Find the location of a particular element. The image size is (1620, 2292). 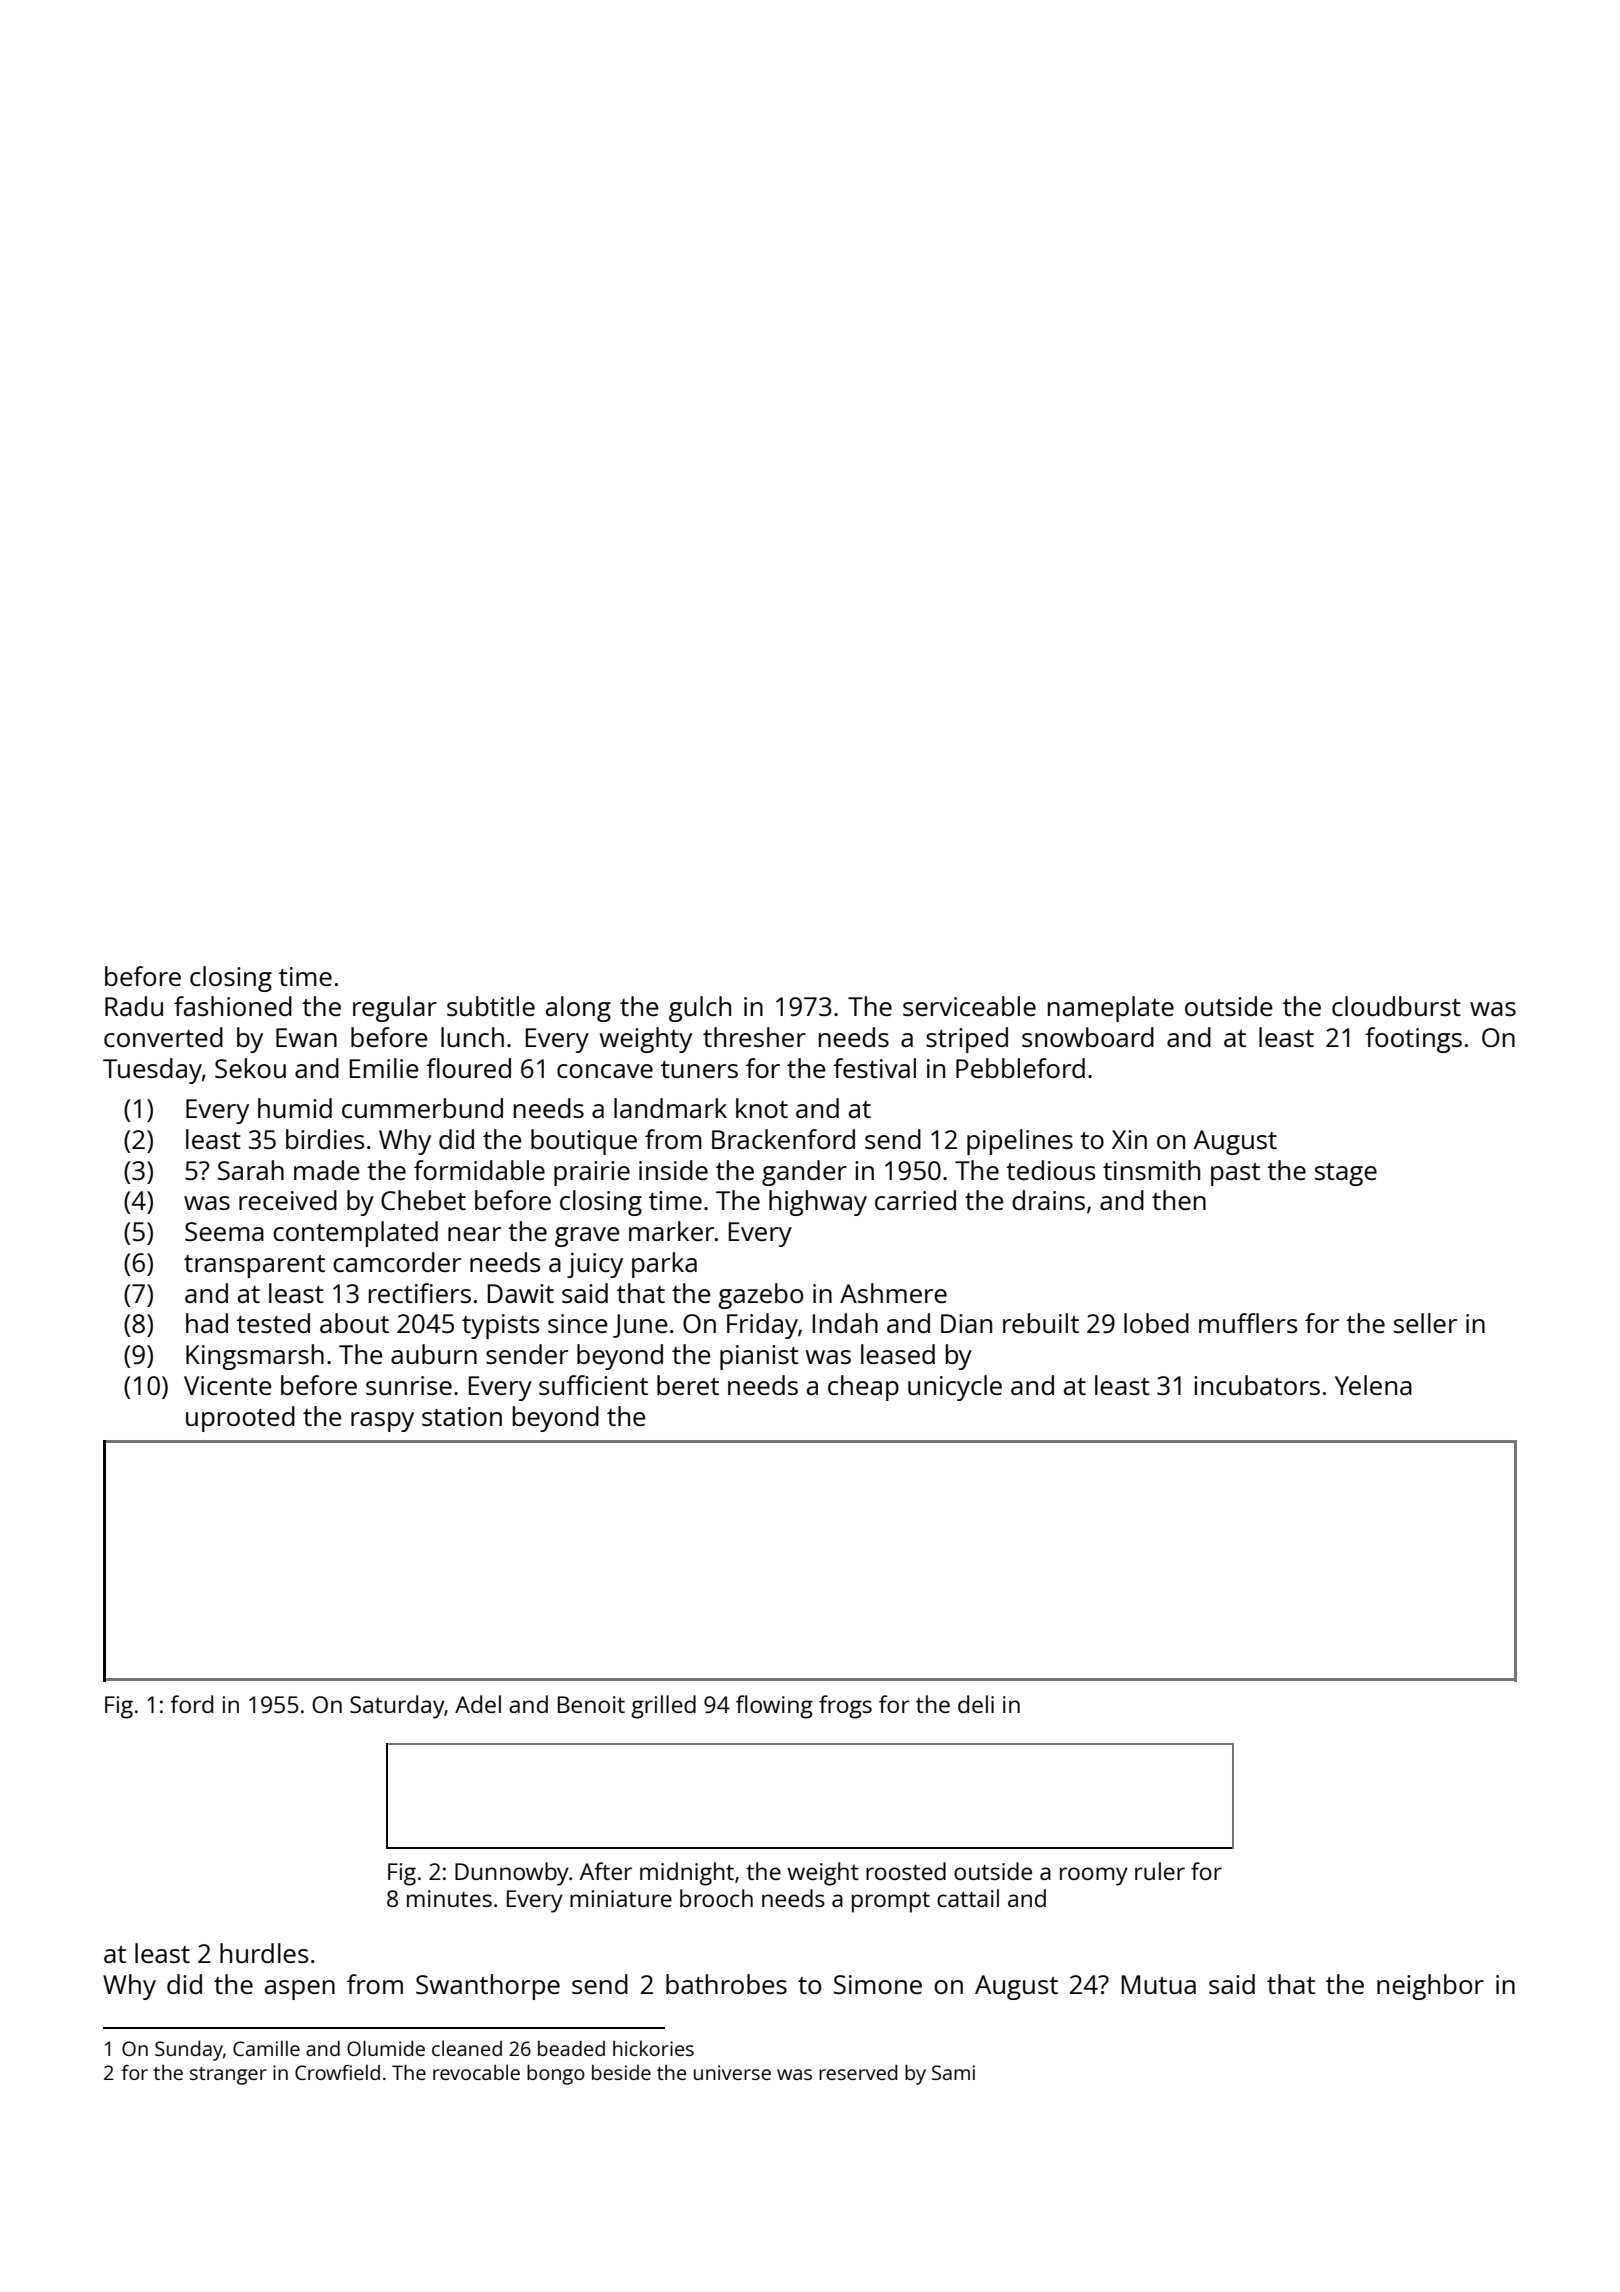

mufflers is located at coordinates (1248, 1323).
